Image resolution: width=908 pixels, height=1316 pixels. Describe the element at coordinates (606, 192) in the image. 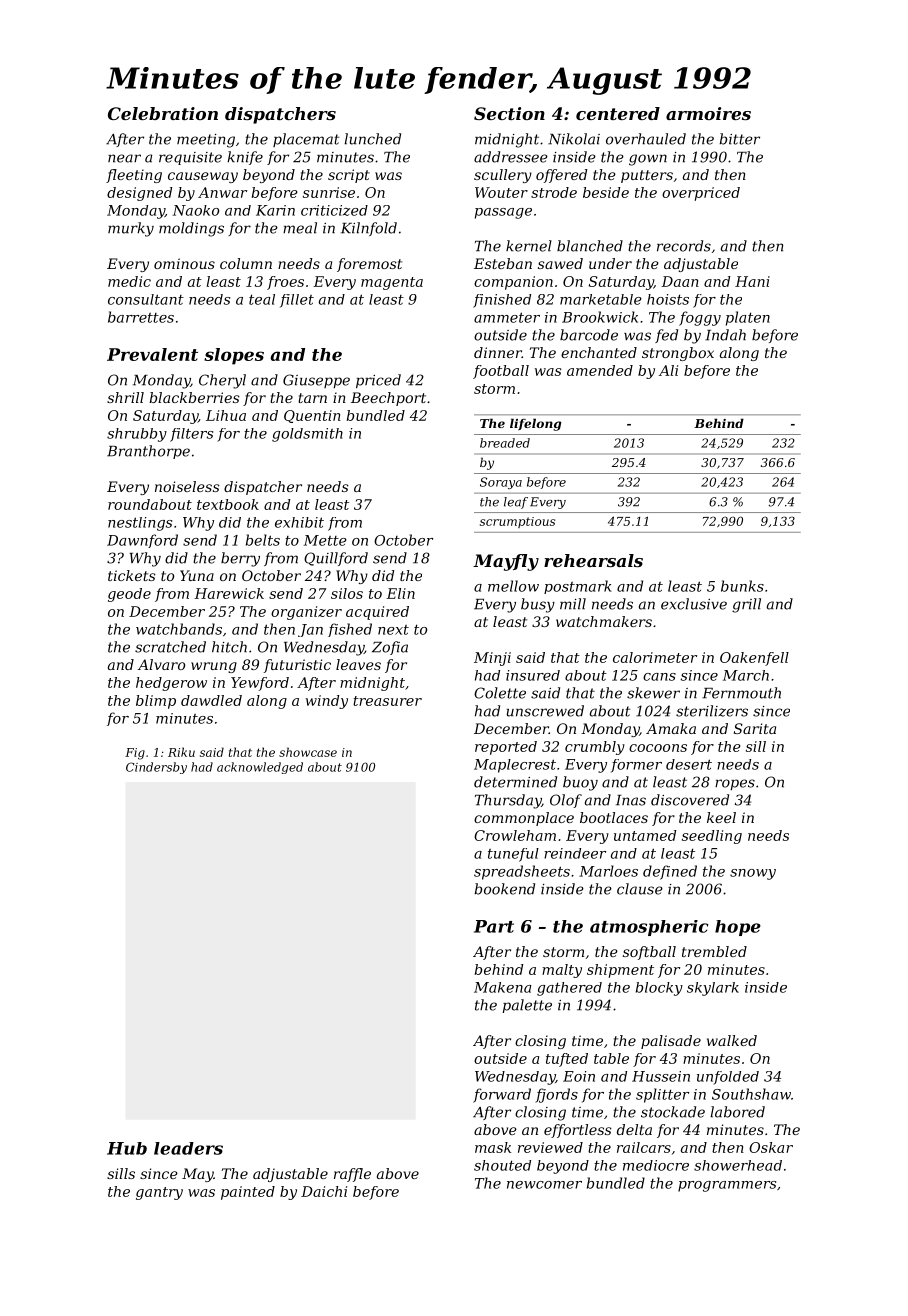

I see `beside` at that location.
